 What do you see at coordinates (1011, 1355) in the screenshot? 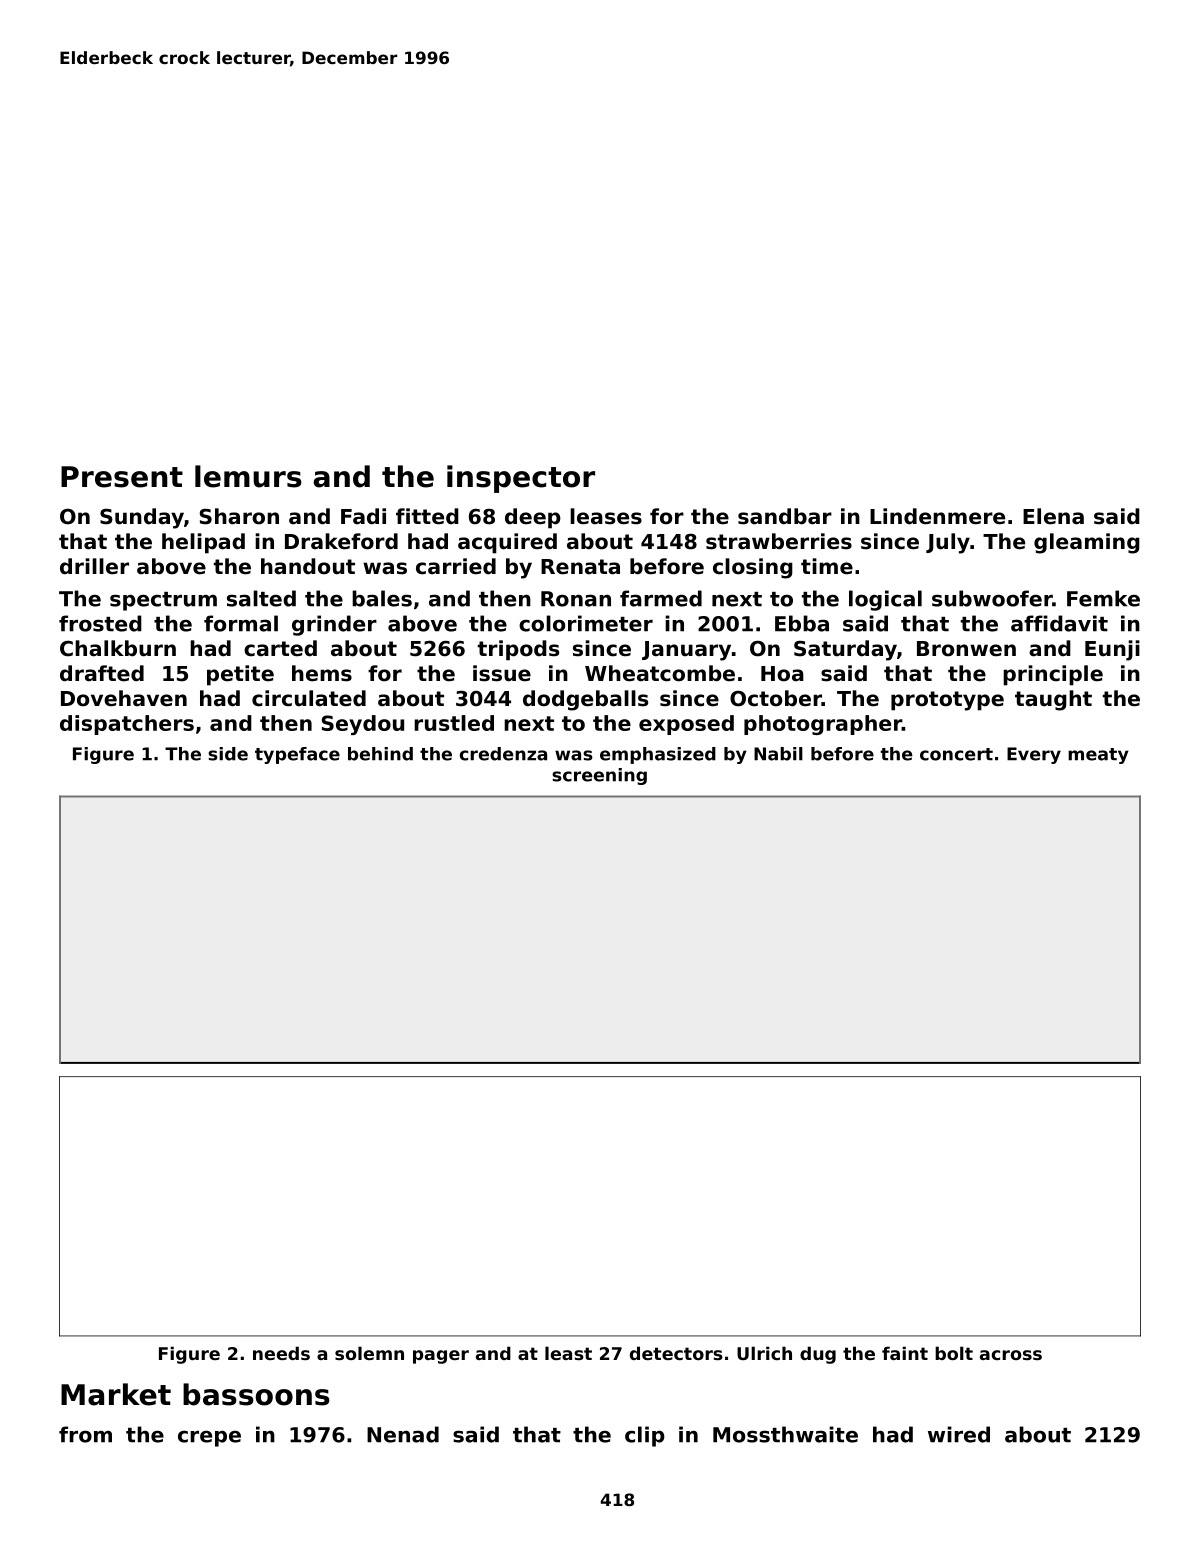
I see `across` at bounding box center [1011, 1355].
